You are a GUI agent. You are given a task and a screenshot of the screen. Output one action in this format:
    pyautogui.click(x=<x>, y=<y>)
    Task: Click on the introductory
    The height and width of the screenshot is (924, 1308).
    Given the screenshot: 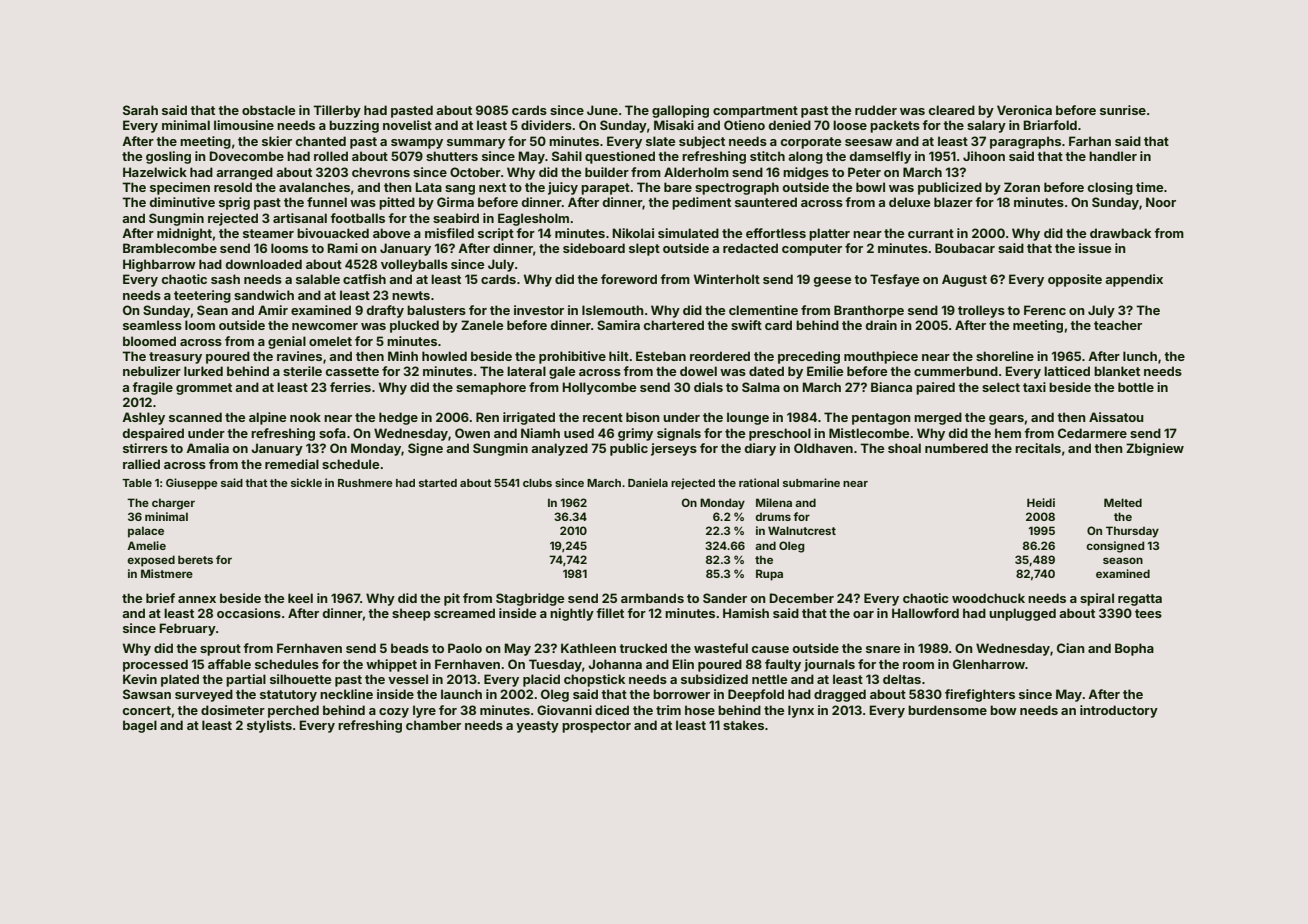 What is the action you would take?
    pyautogui.click(x=1119, y=711)
